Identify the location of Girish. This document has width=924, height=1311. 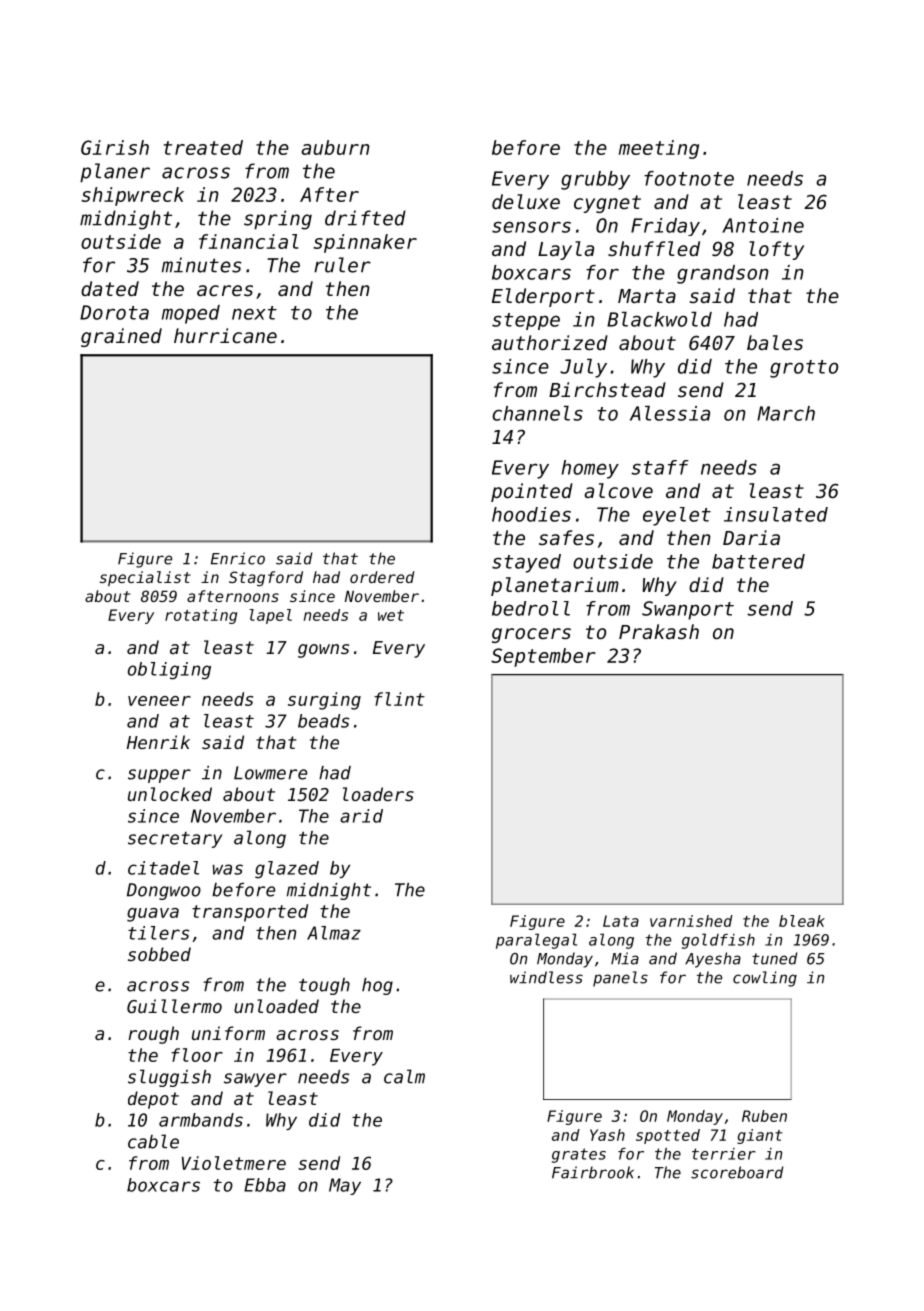
(115, 147).
